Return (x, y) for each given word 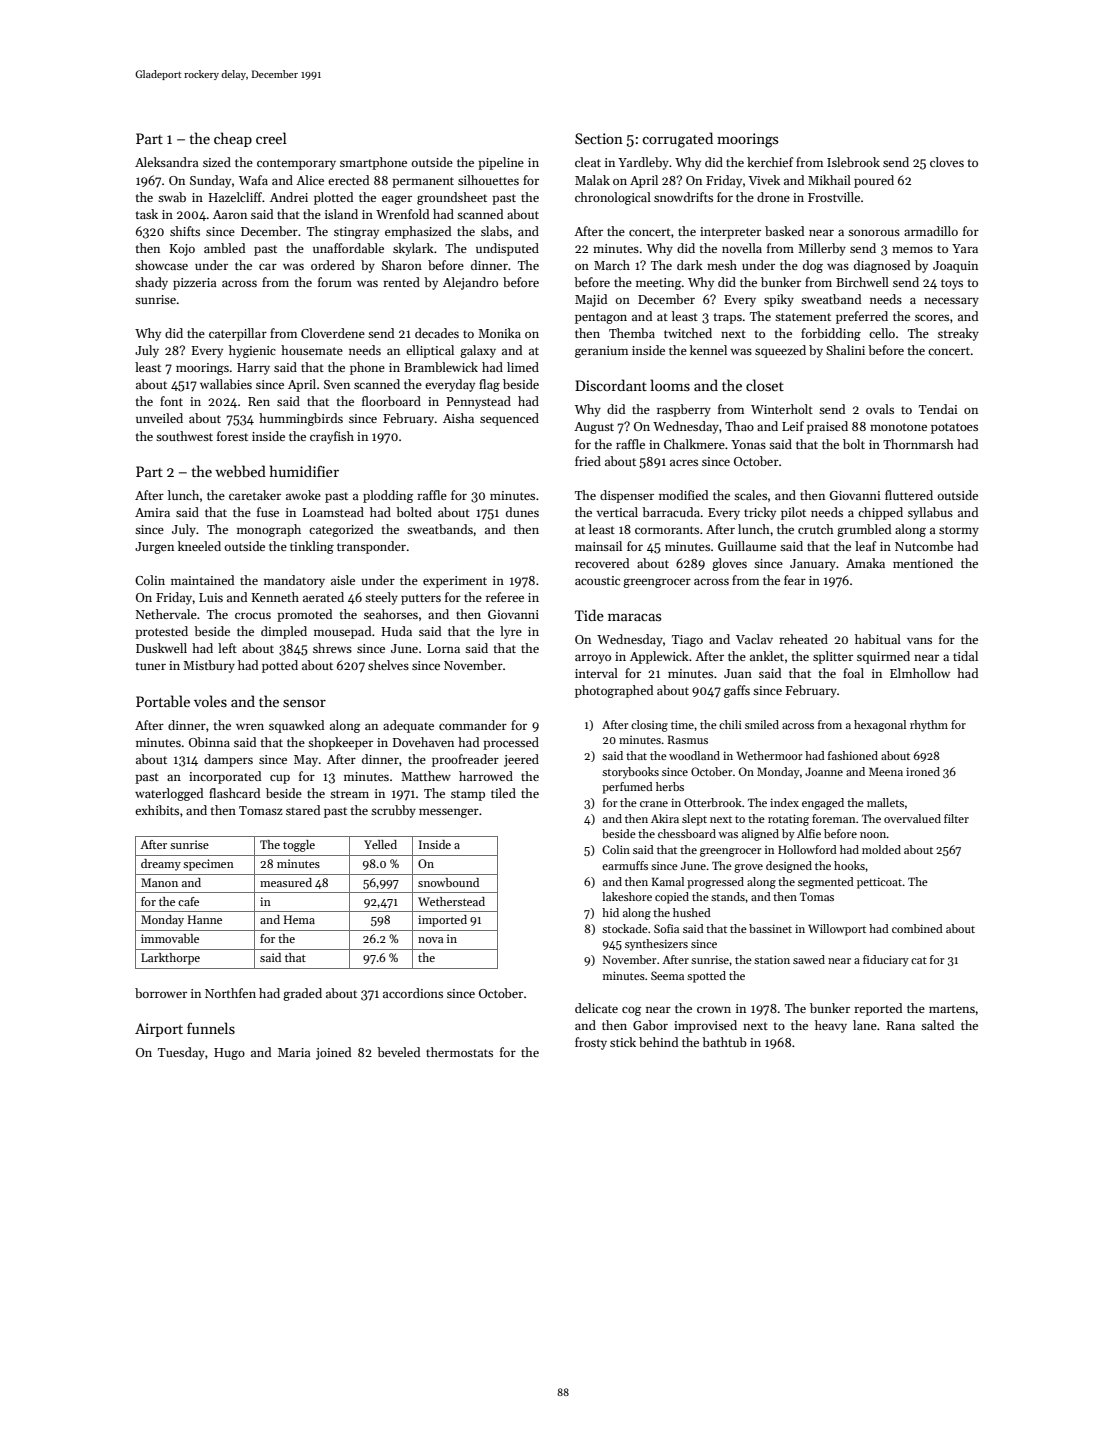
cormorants (667, 530)
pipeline (501, 163)
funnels (211, 1028)
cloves (947, 162)
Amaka (865, 563)
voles (210, 701)
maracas (634, 617)
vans (919, 640)
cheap (233, 139)
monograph (269, 530)
